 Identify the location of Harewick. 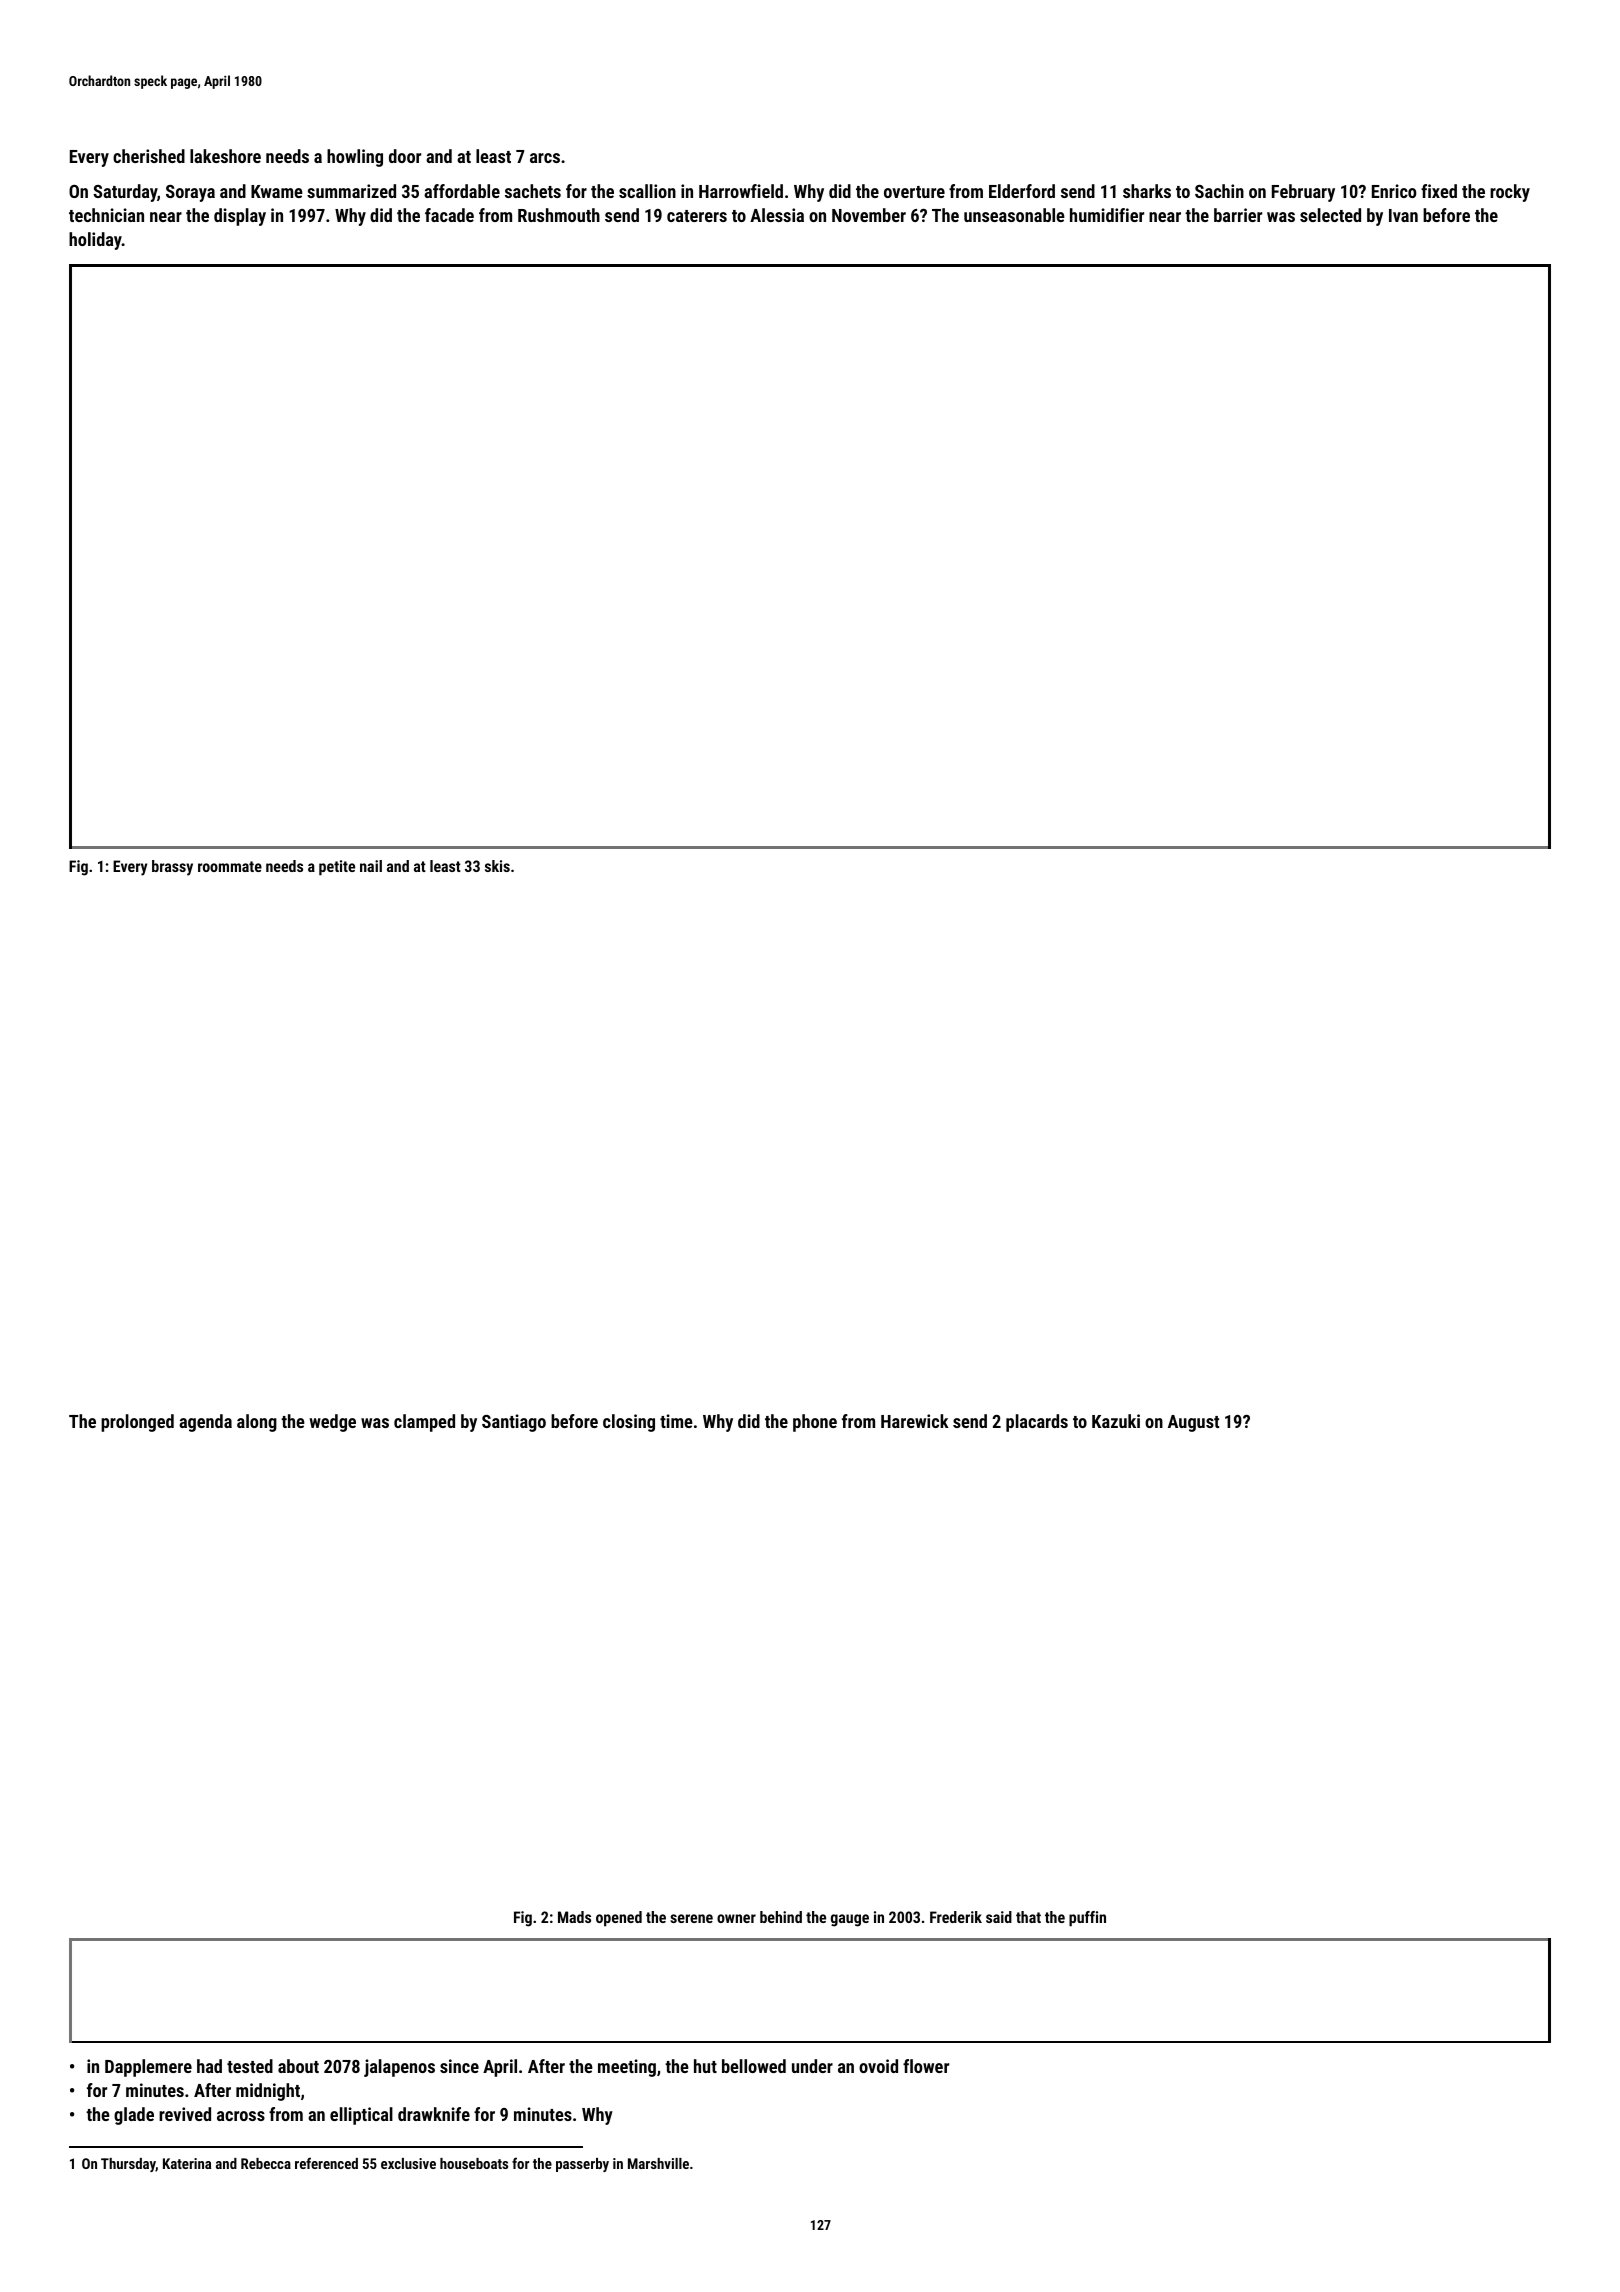
(915, 1421).
